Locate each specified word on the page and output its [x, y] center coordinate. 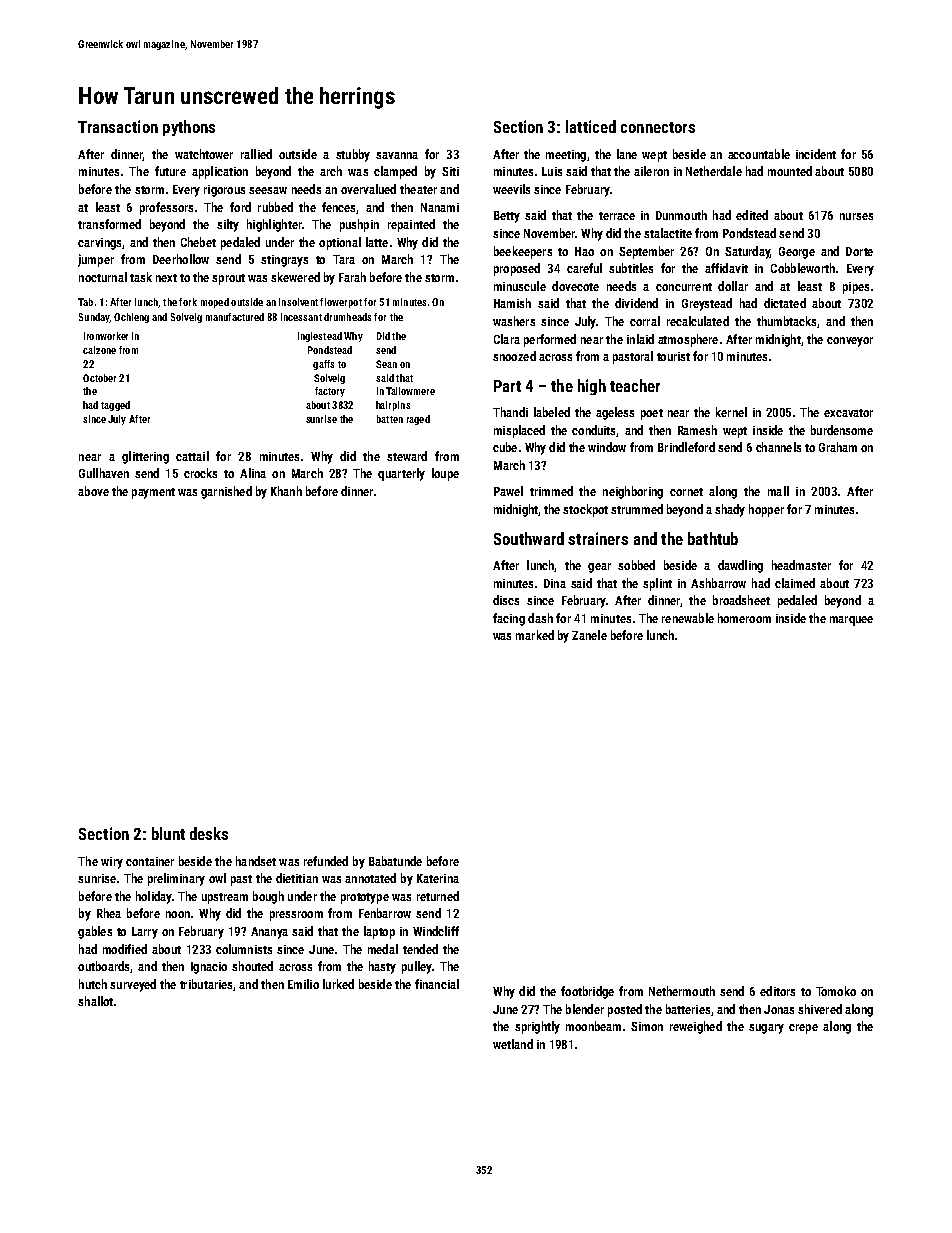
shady [730, 510]
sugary [766, 1029]
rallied [256, 154]
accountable [759, 154]
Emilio [303, 984]
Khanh [286, 491]
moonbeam [593, 1026]
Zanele [589, 635]
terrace [617, 216]
